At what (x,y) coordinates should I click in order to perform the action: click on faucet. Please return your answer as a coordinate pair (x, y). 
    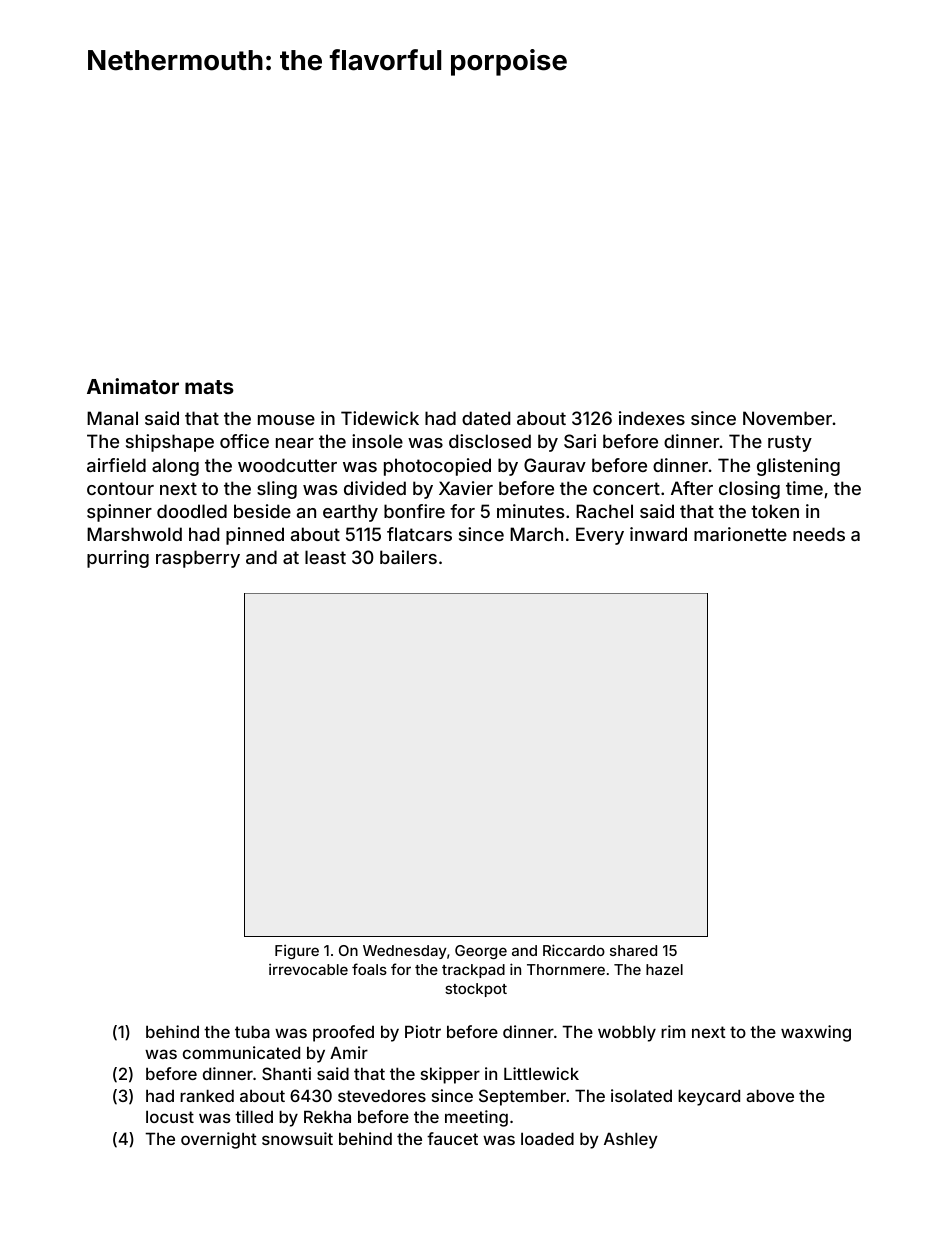
    Looking at the image, I should click on (452, 1138).
